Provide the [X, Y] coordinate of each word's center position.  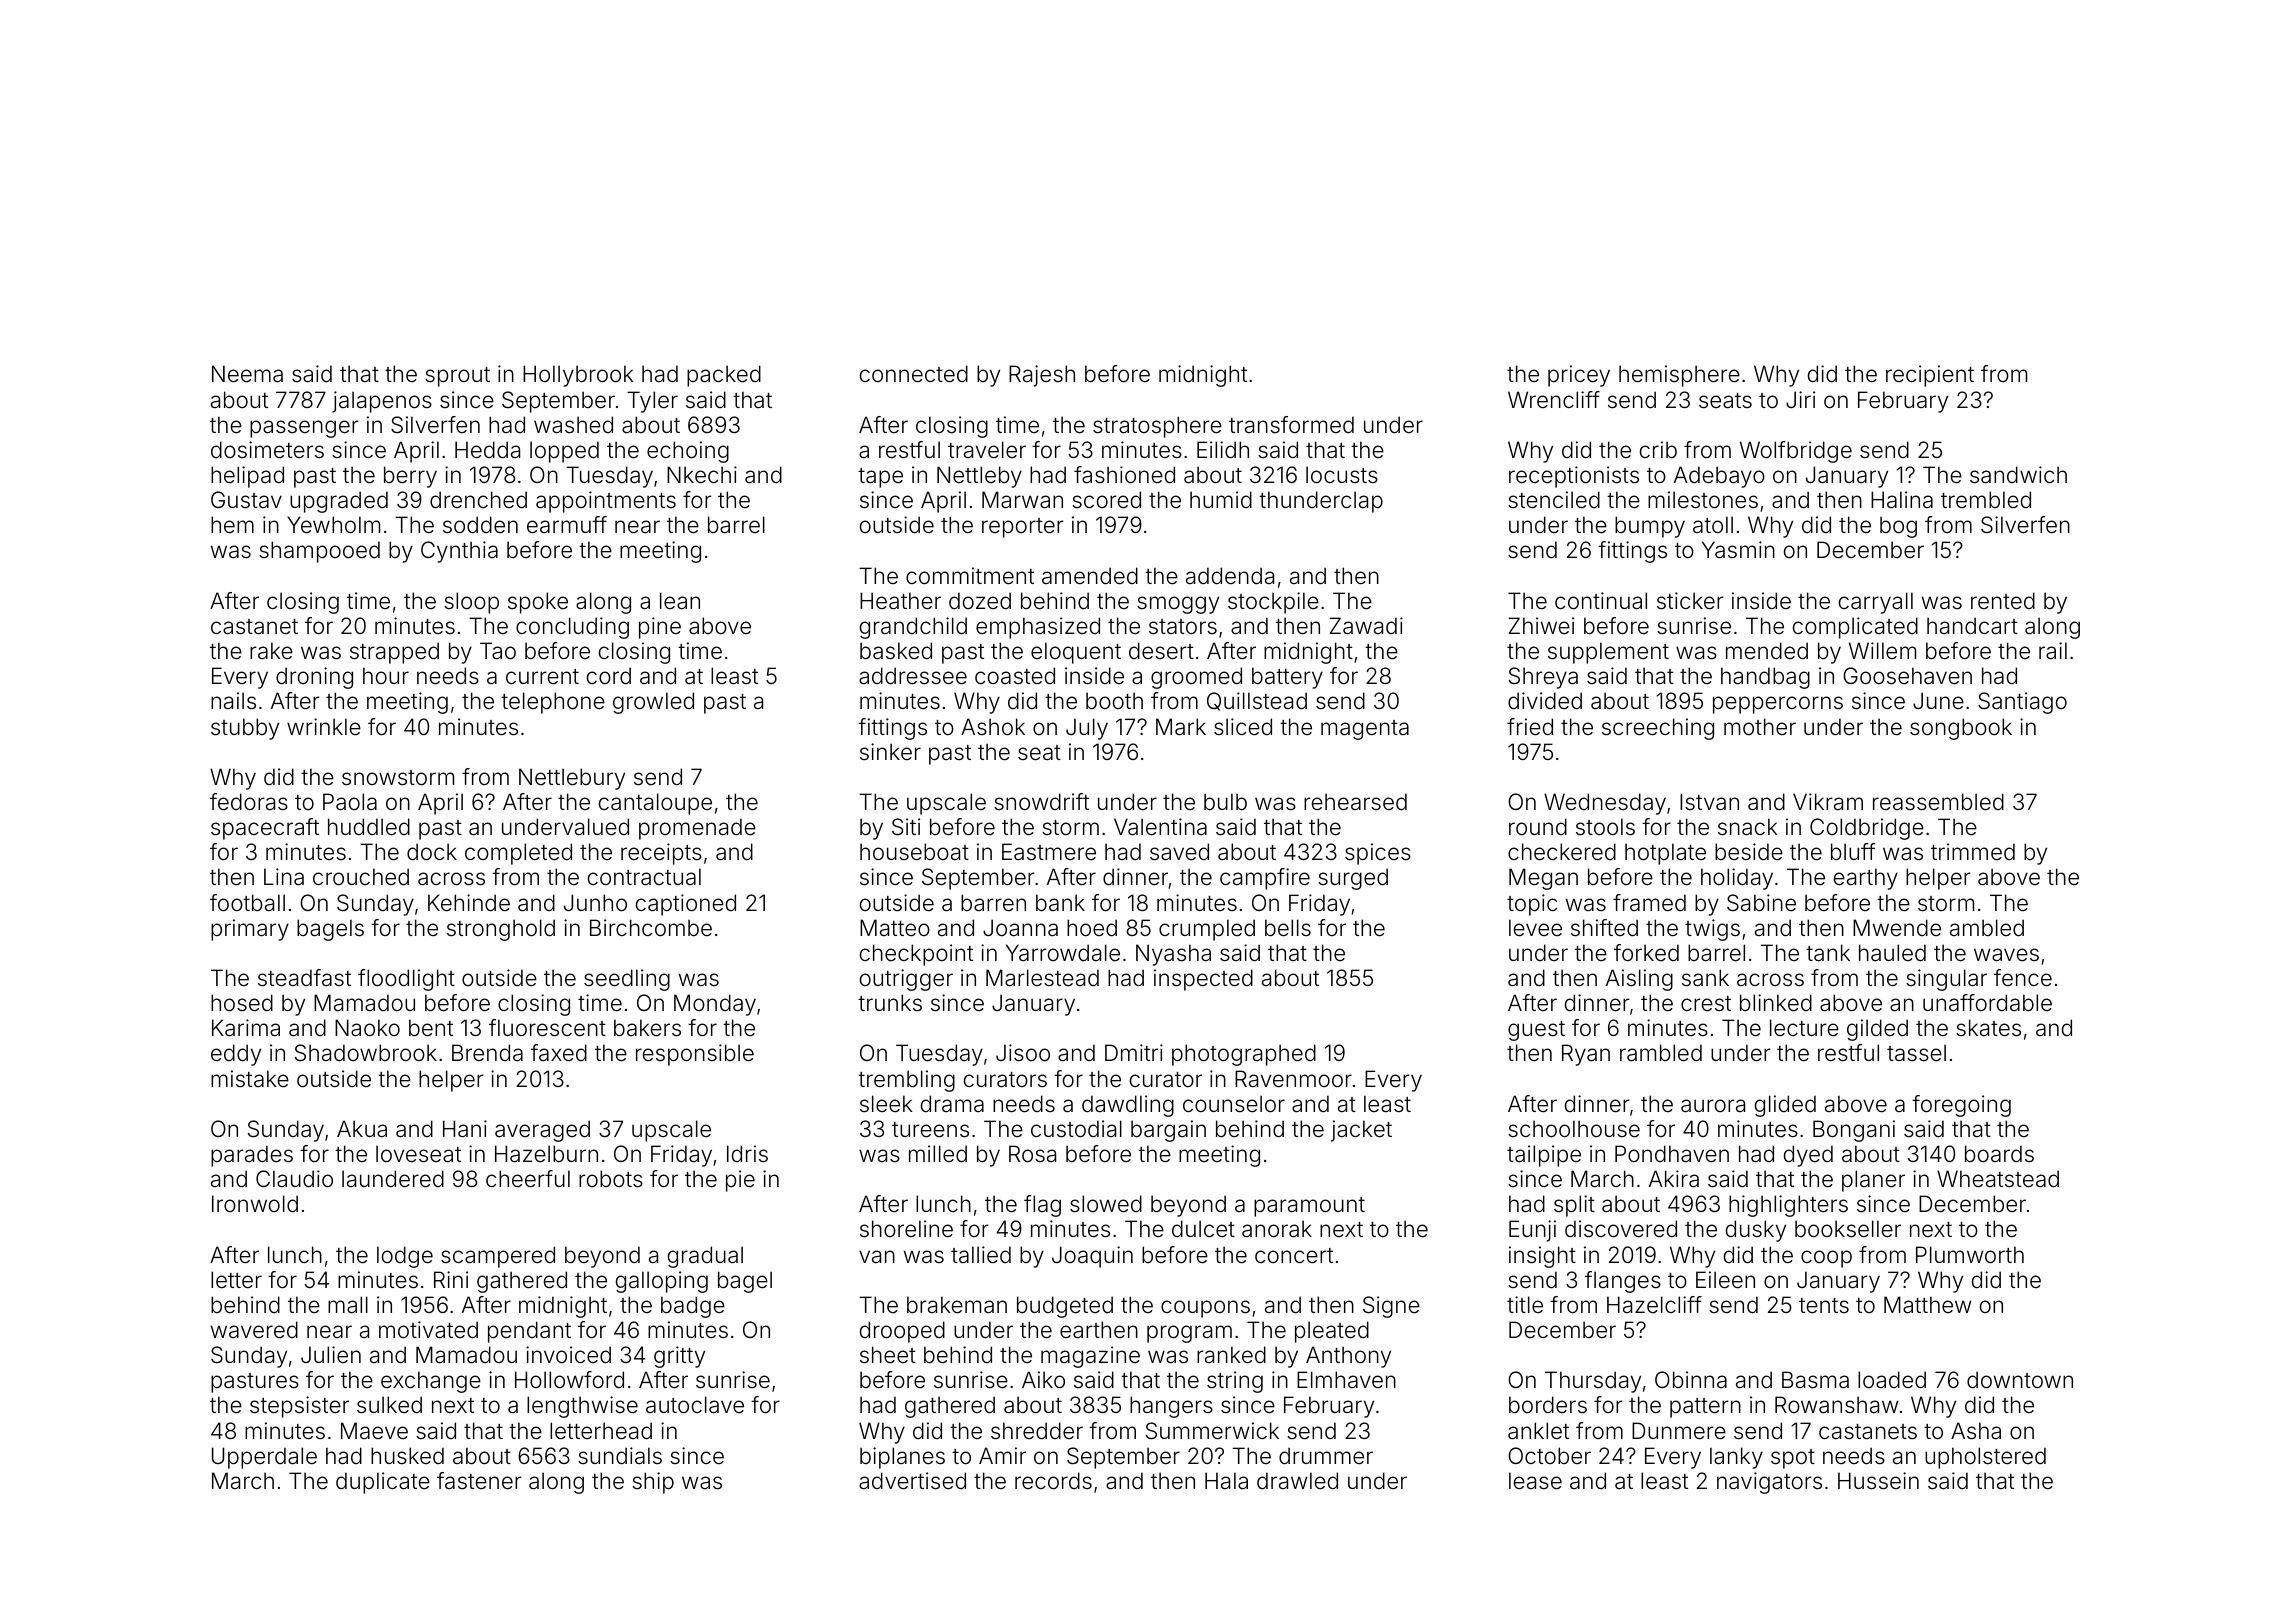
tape [880, 478]
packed [724, 376]
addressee [913, 676]
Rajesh [1042, 376]
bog [1898, 527]
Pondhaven [1672, 1154]
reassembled [1938, 802]
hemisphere [1679, 376]
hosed [242, 1003]
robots [611, 1179]
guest [1536, 1031]
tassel [1916, 1053]
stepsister [299, 1407]
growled [653, 703]
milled [938, 1154]
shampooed [319, 552]
